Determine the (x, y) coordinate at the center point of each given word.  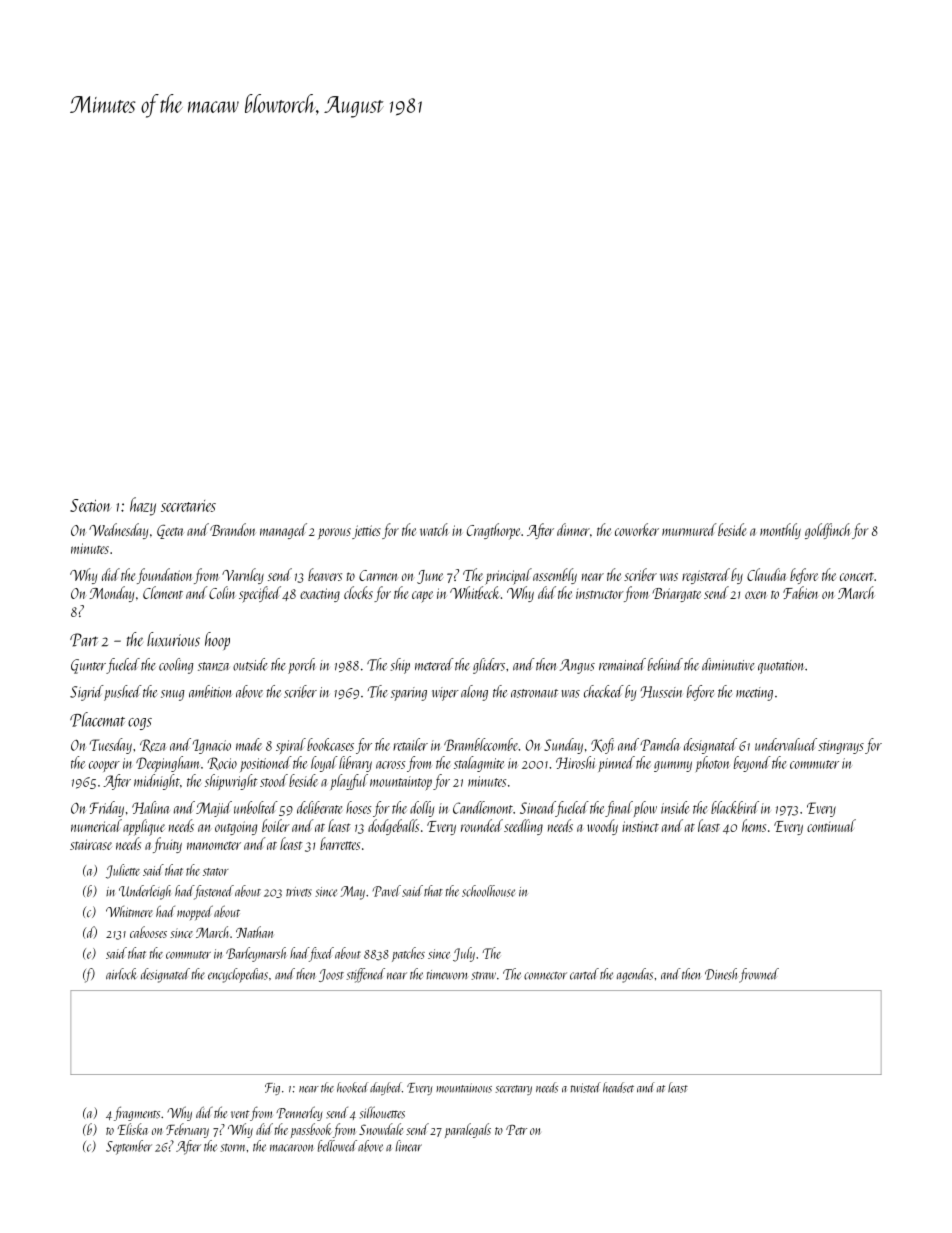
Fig (272, 1089)
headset (618, 1087)
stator (216, 872)
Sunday (563, 746)
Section (91, 505)
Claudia (767, 574)
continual (831, 825)
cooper (104, 766)
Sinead (538, 809)
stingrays (841, 747)
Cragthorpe (493, 531)
